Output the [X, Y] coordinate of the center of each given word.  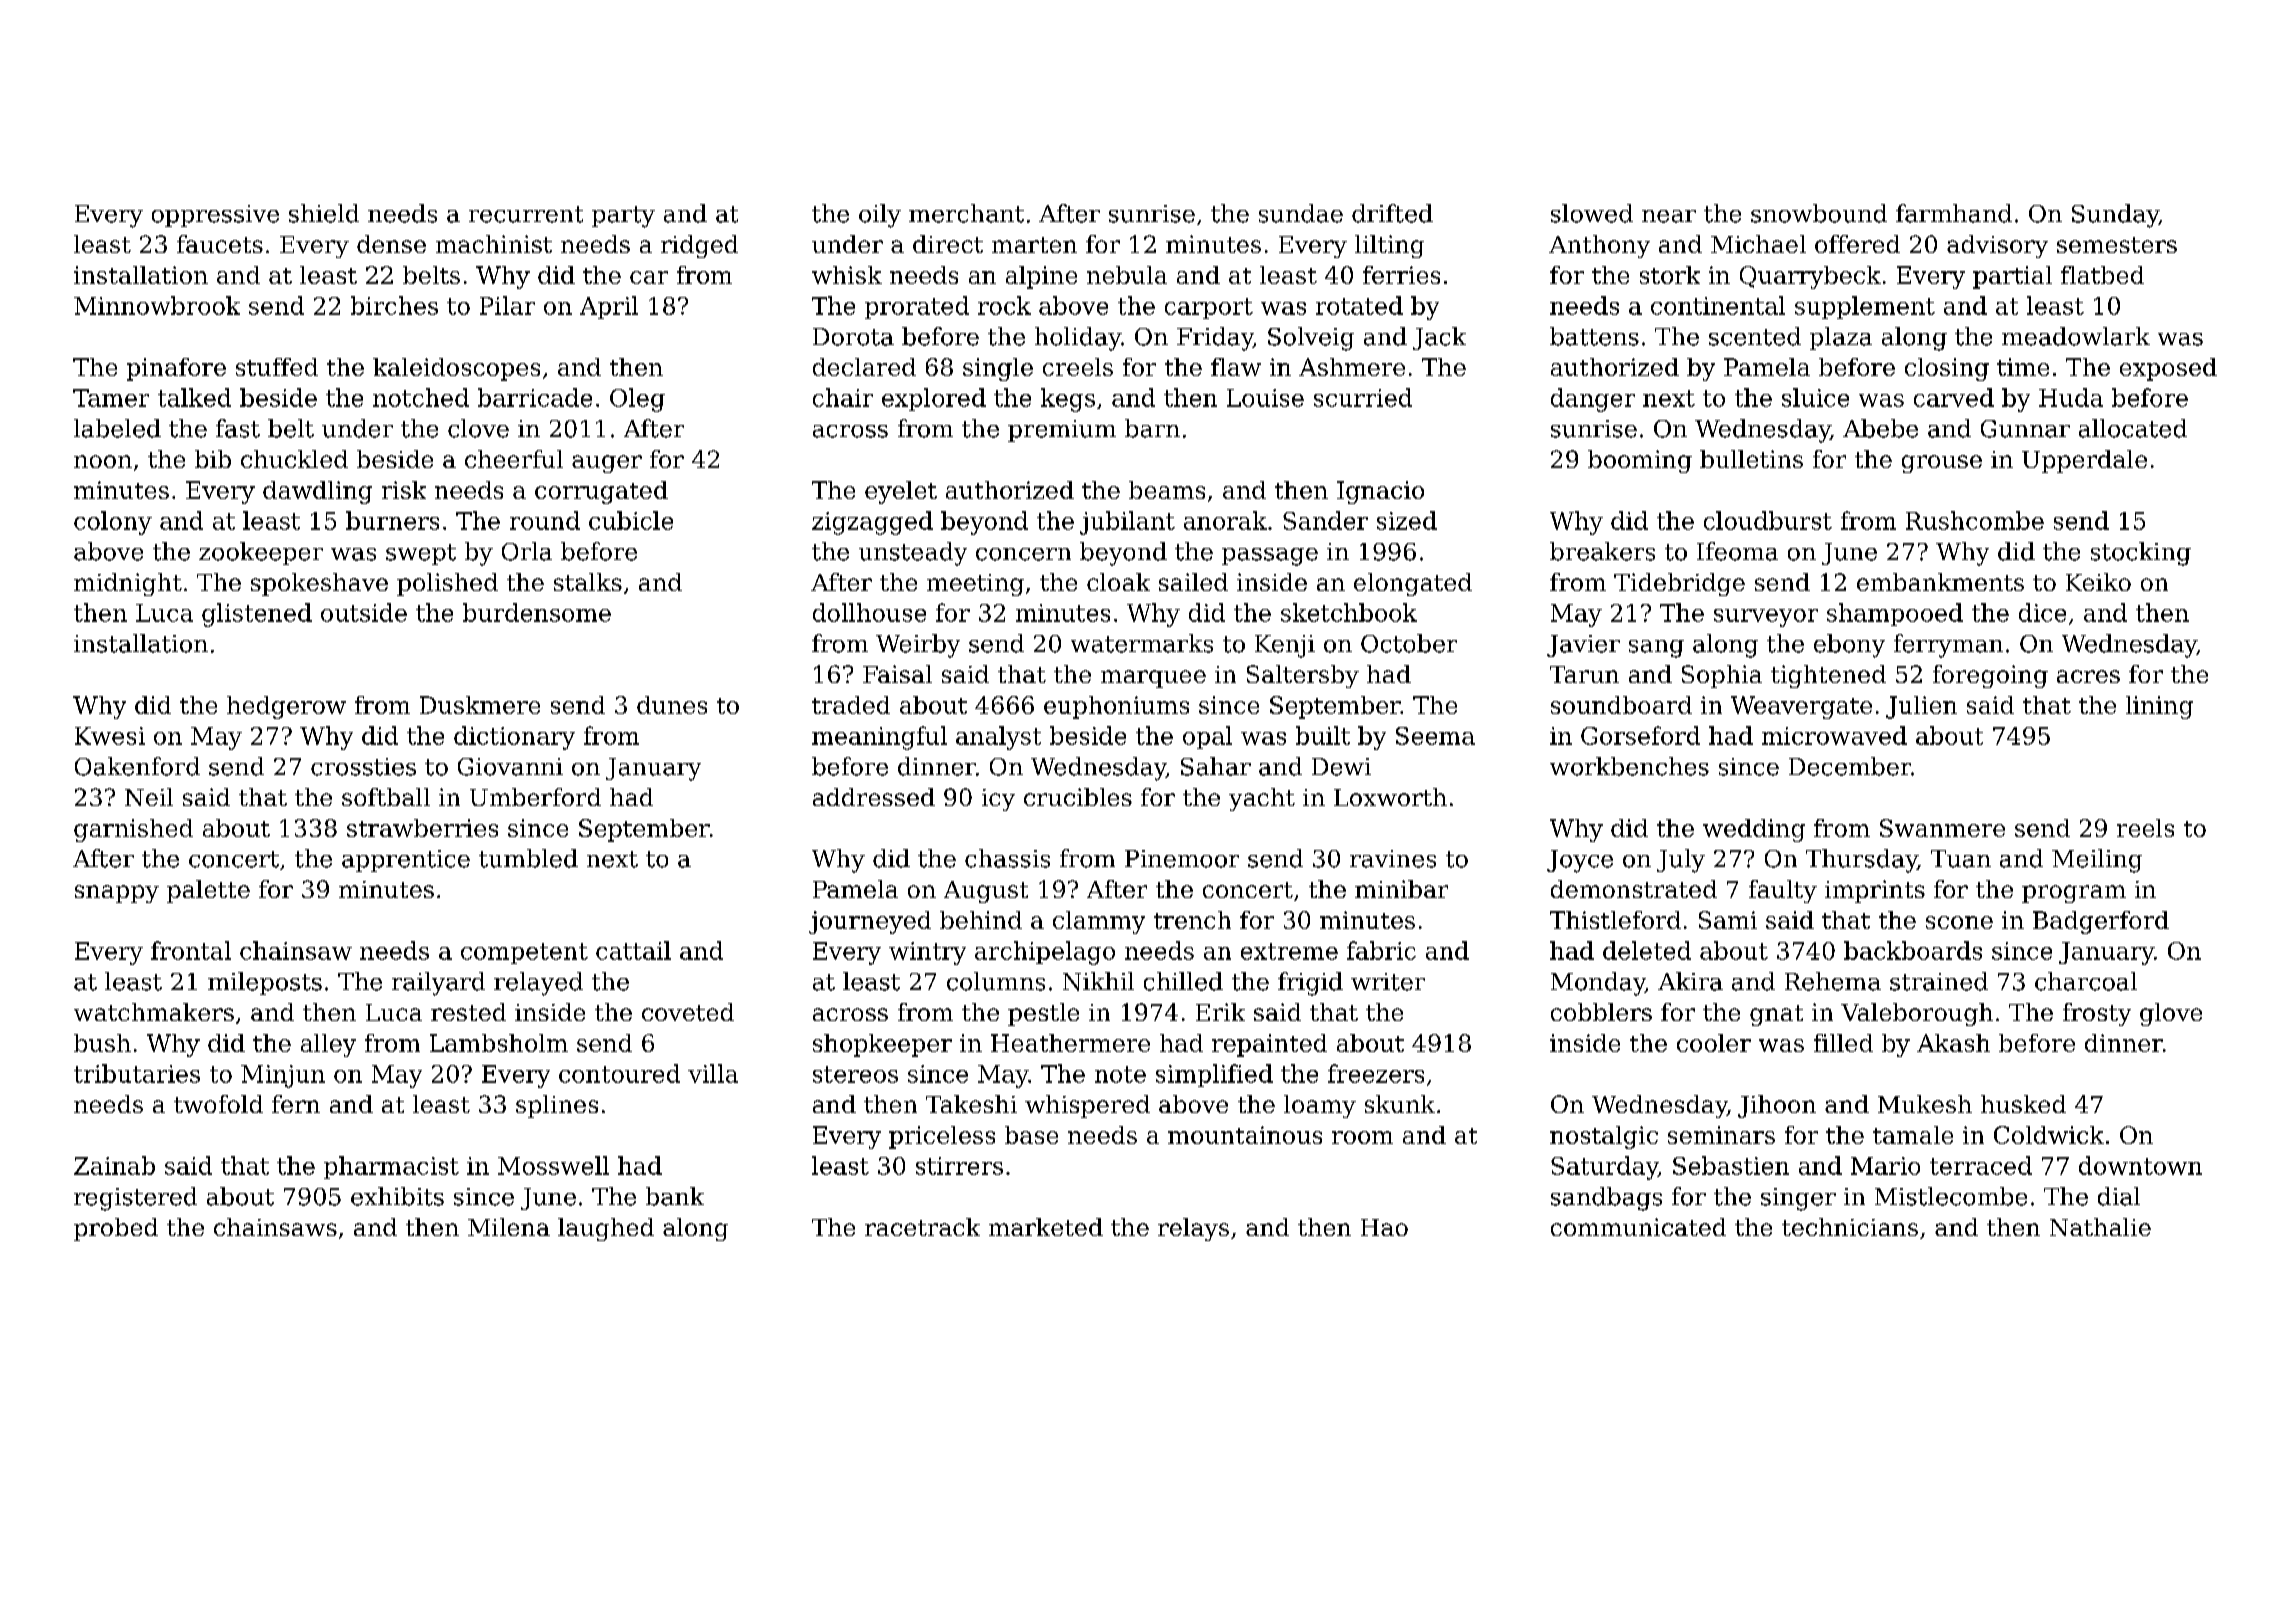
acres [2088, 676]
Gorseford [1640, 735]
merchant [966, 213]
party [623, 217]
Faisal [897, 674]
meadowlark [2076, 336]
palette [208, 891]
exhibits [397, 1196]
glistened [257, 615]
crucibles [1078, 797]
